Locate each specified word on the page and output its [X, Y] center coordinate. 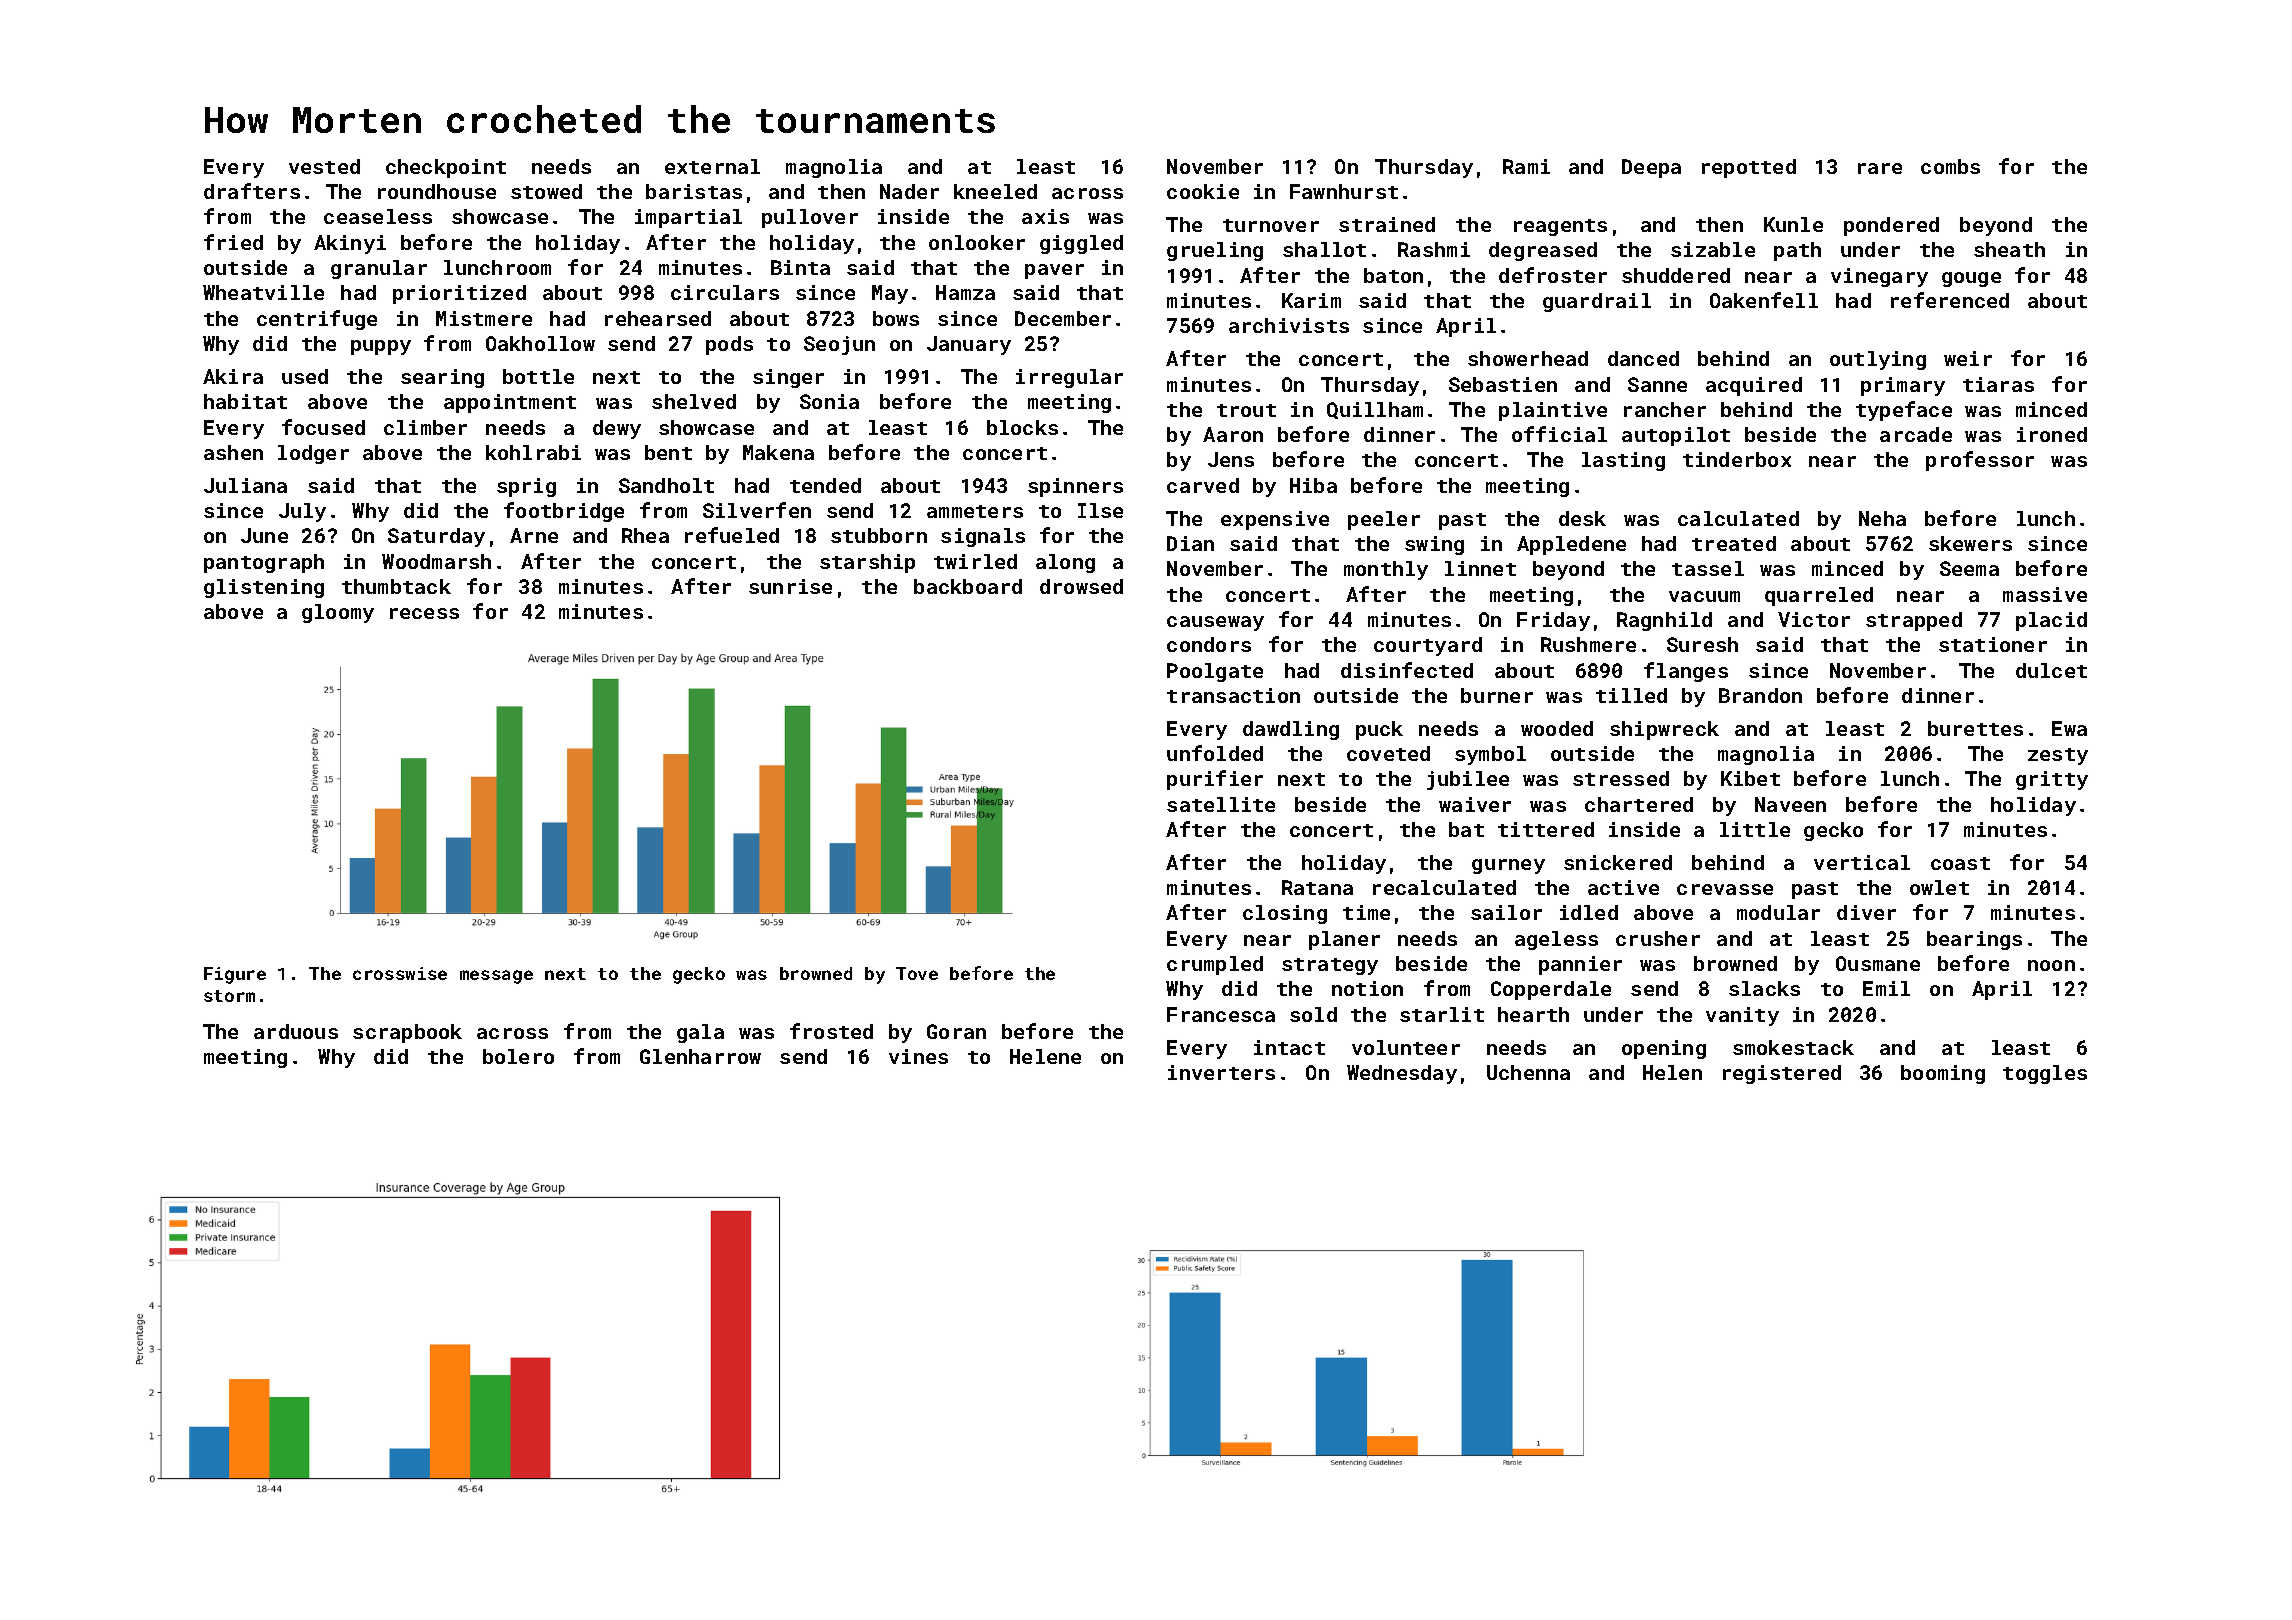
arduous [296, 1031]
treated [1734, 543]
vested [324, 166]
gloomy [338, 613]
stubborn [879, 535]
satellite [1221, 804]
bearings [1974, 940]
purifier [1215, 780]
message [496, 977]
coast [1960, 863]
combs [1950, 166]
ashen [233, 452]
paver [1054, 271]
